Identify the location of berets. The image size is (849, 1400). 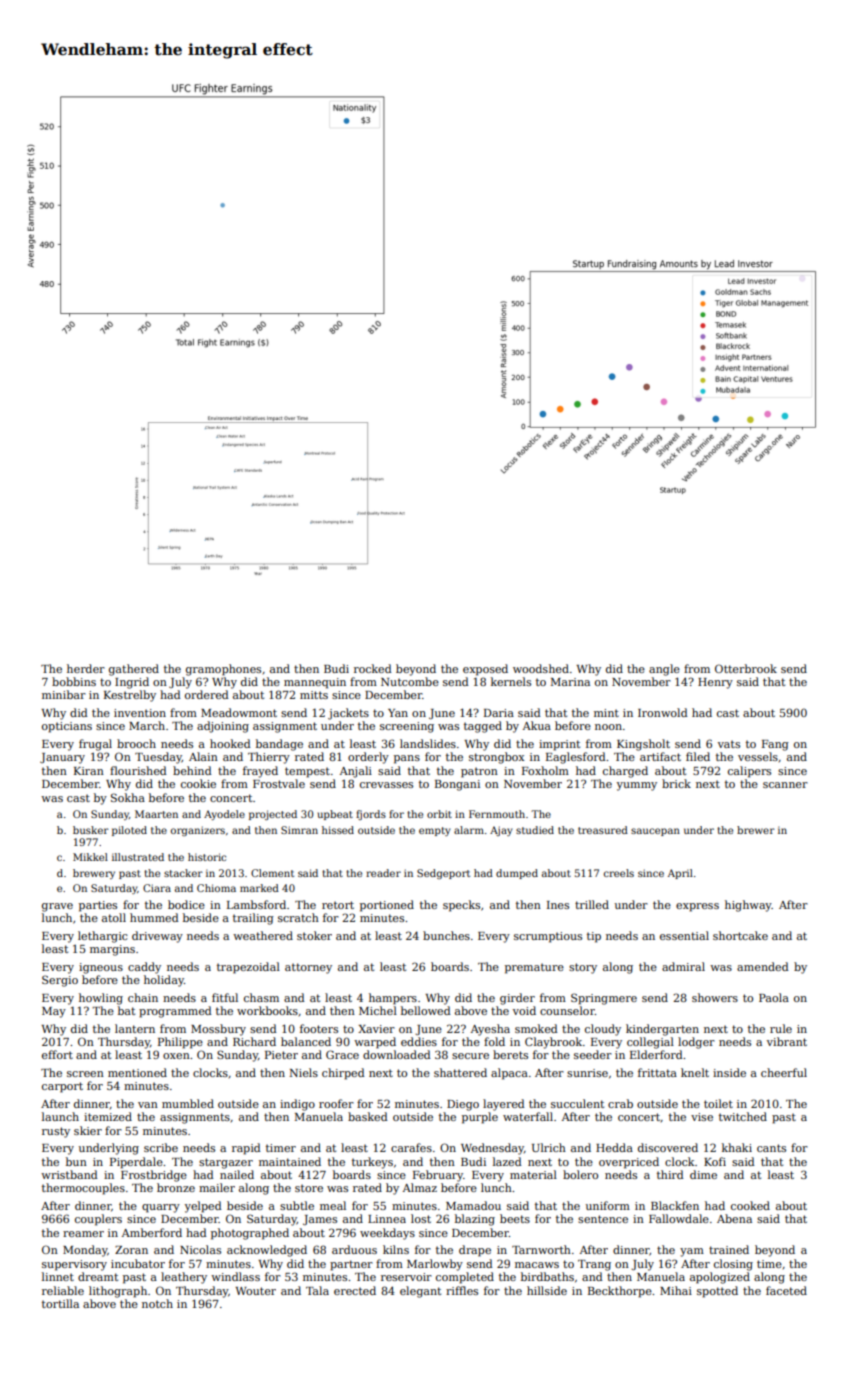
(510, 1054).
